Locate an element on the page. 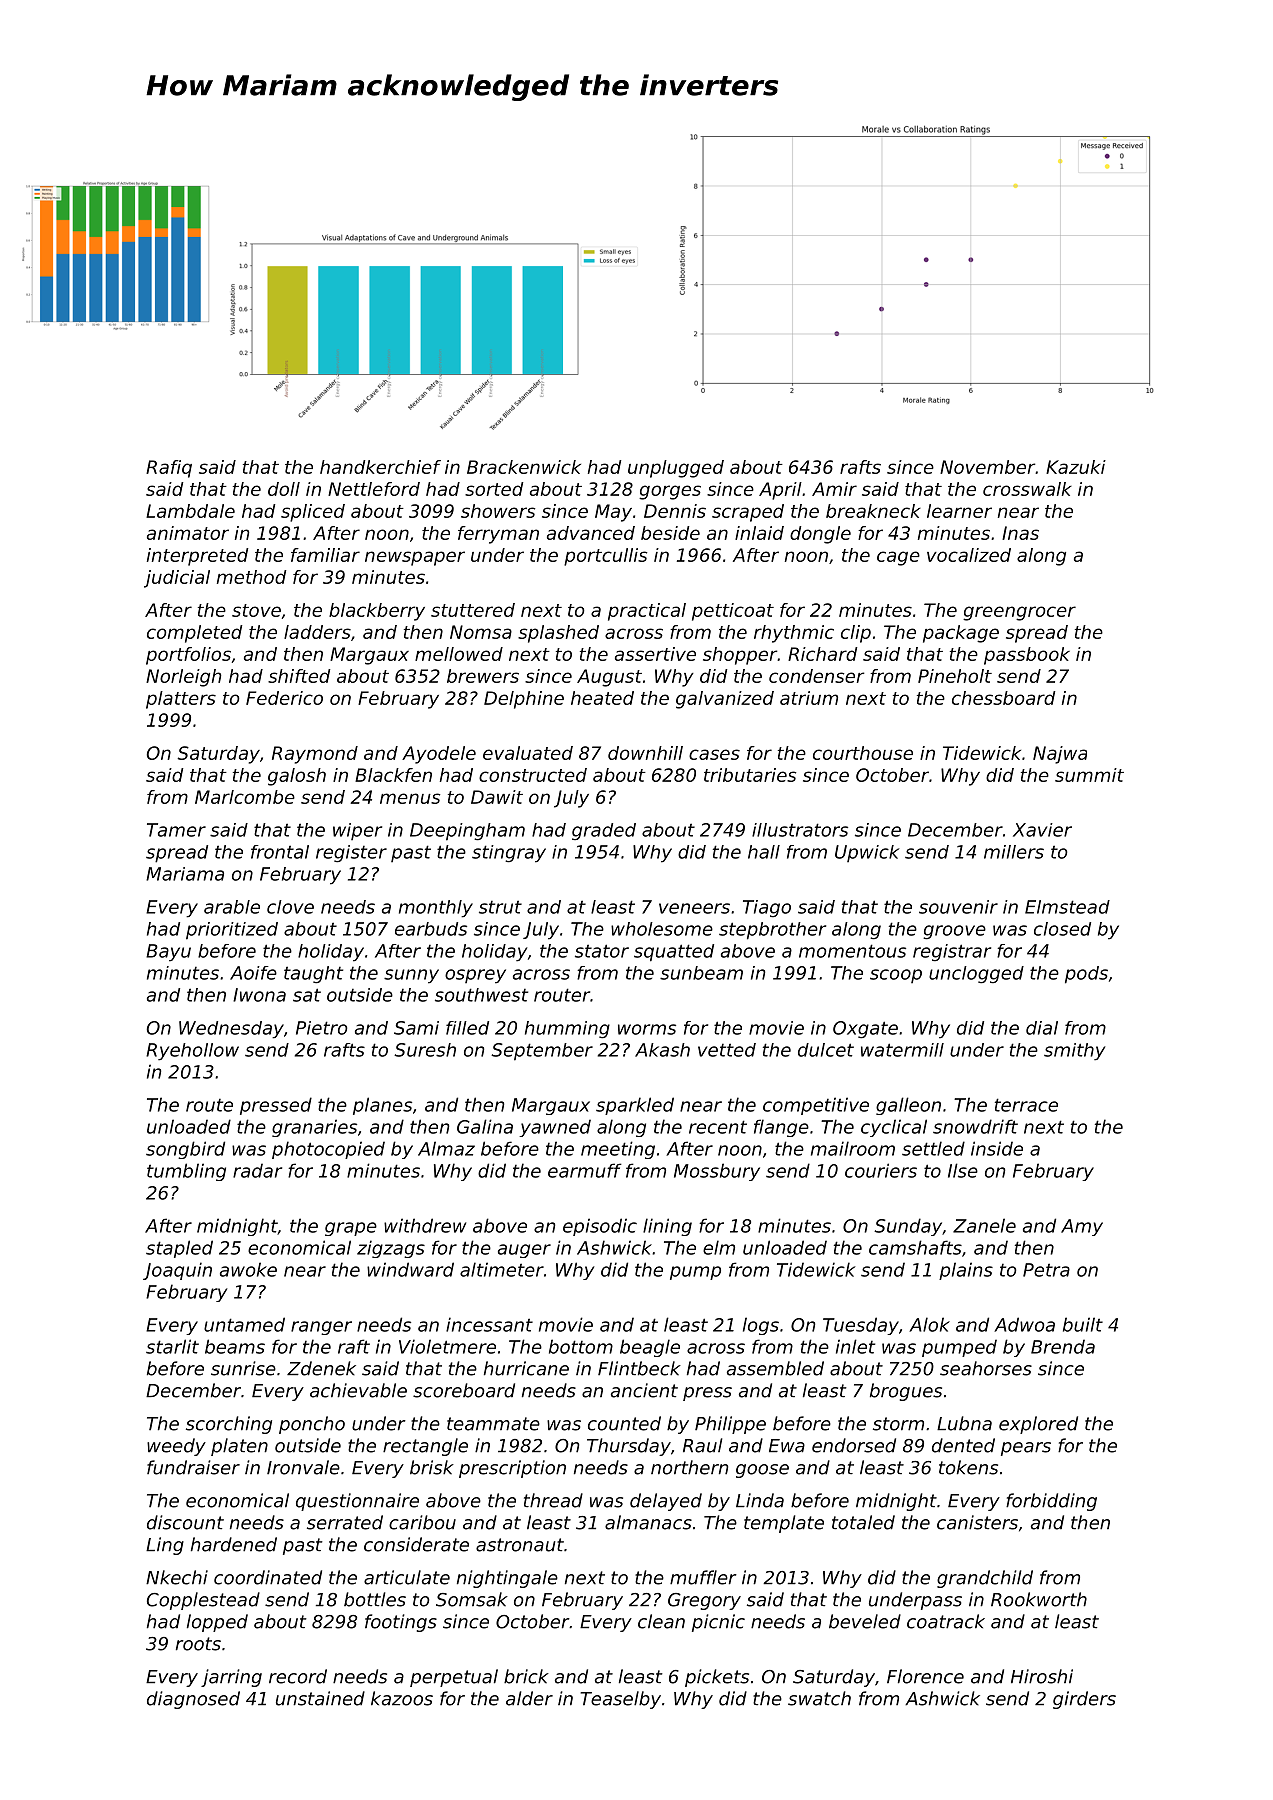  starlit is located at coordinates (172, 1346).
